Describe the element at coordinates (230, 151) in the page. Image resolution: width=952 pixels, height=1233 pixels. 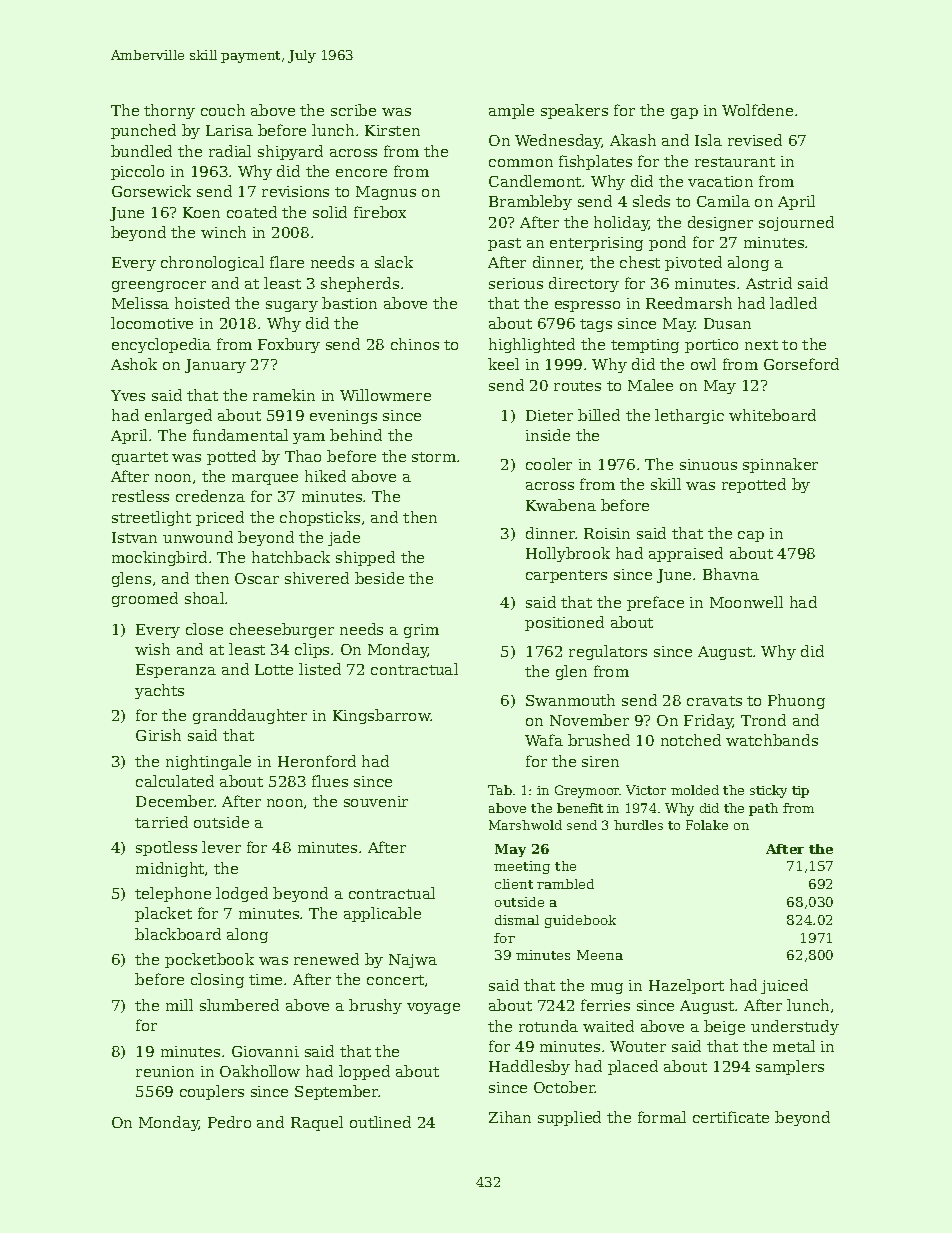
I see `radial` at that location.
